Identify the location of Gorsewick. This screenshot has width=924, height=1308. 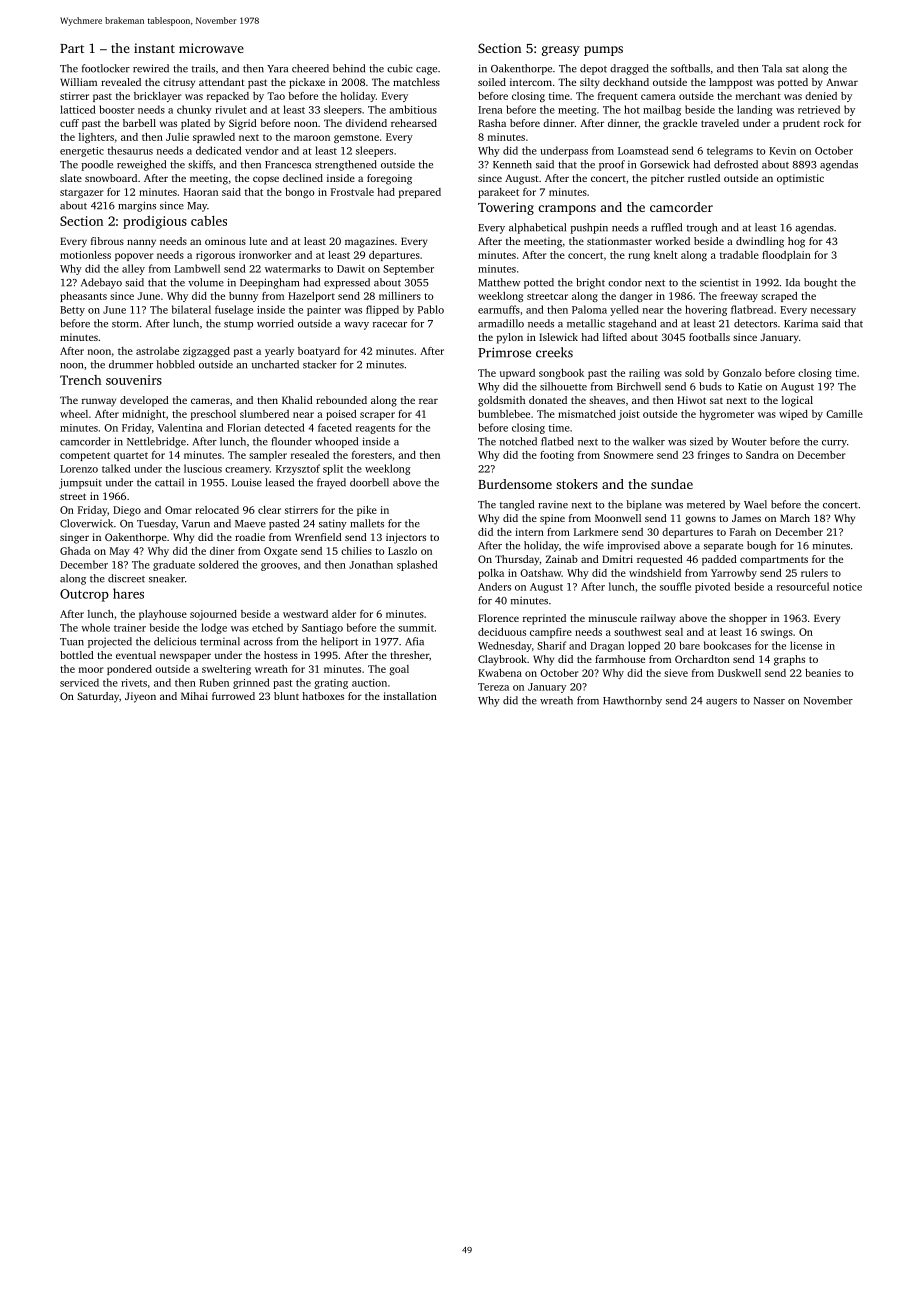
(664, 164).
